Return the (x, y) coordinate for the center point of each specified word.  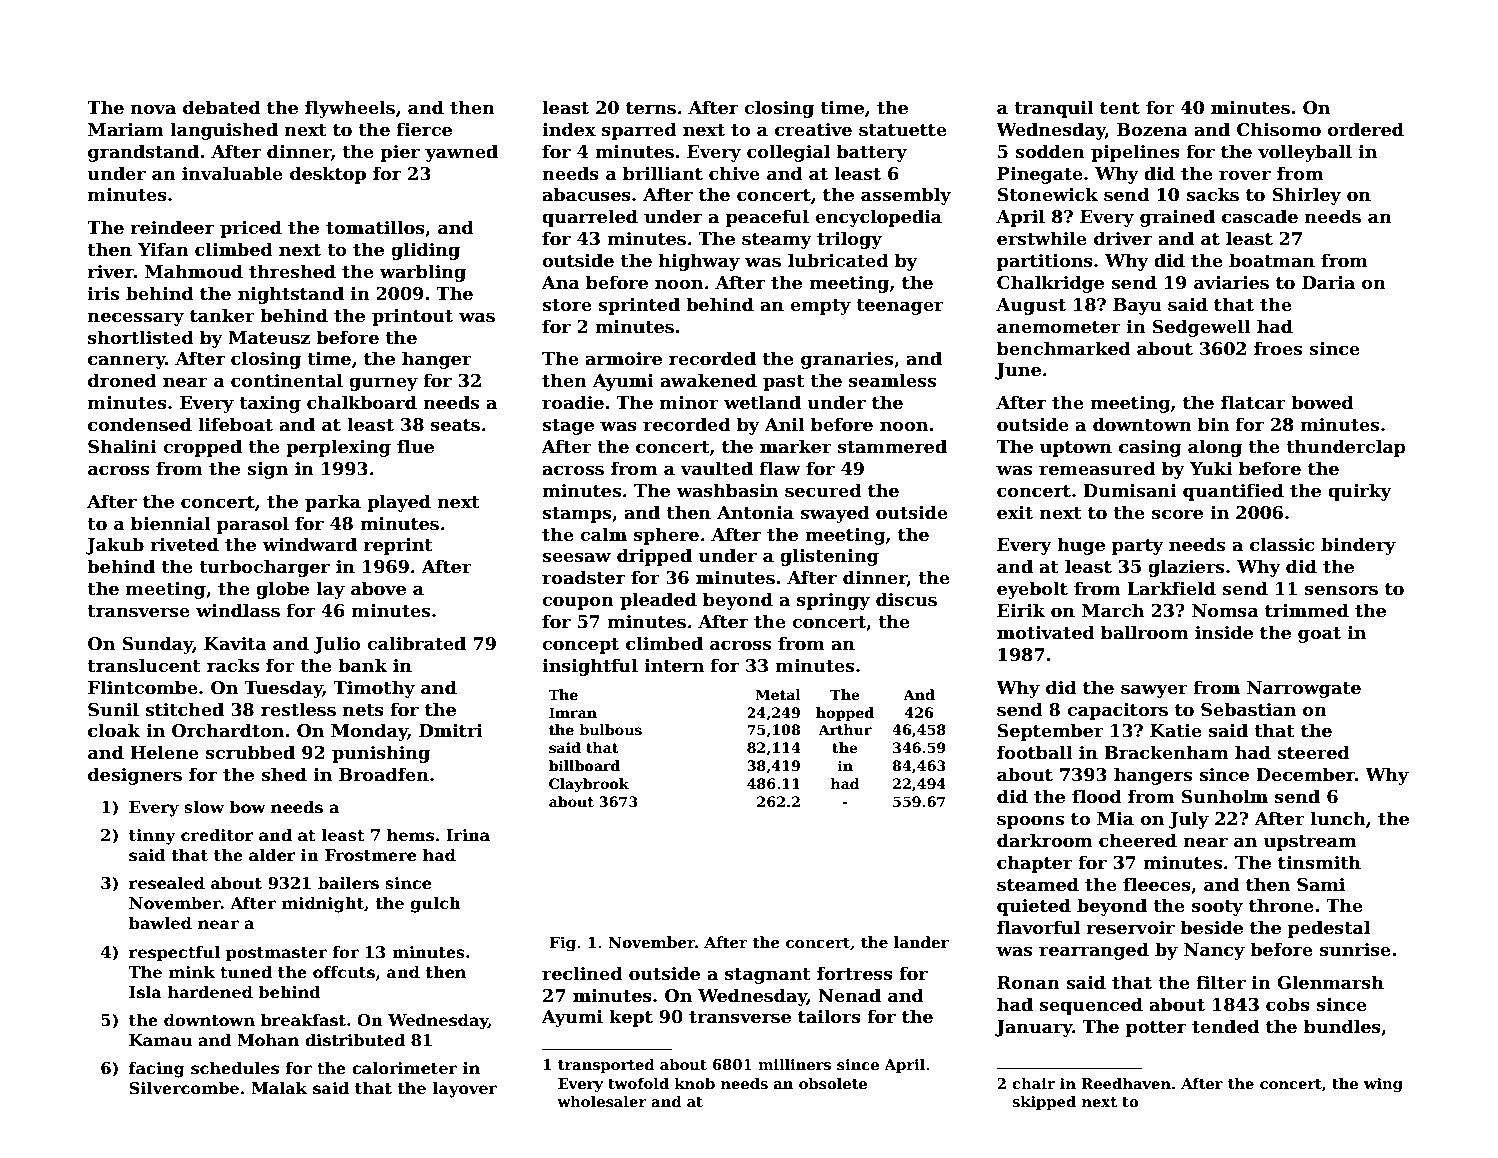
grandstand (143, 153)
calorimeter (404, 1068)
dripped (654, 557)
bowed (1322, 402)
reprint (398, 546)
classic (1282, 544)
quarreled (590, 218)
